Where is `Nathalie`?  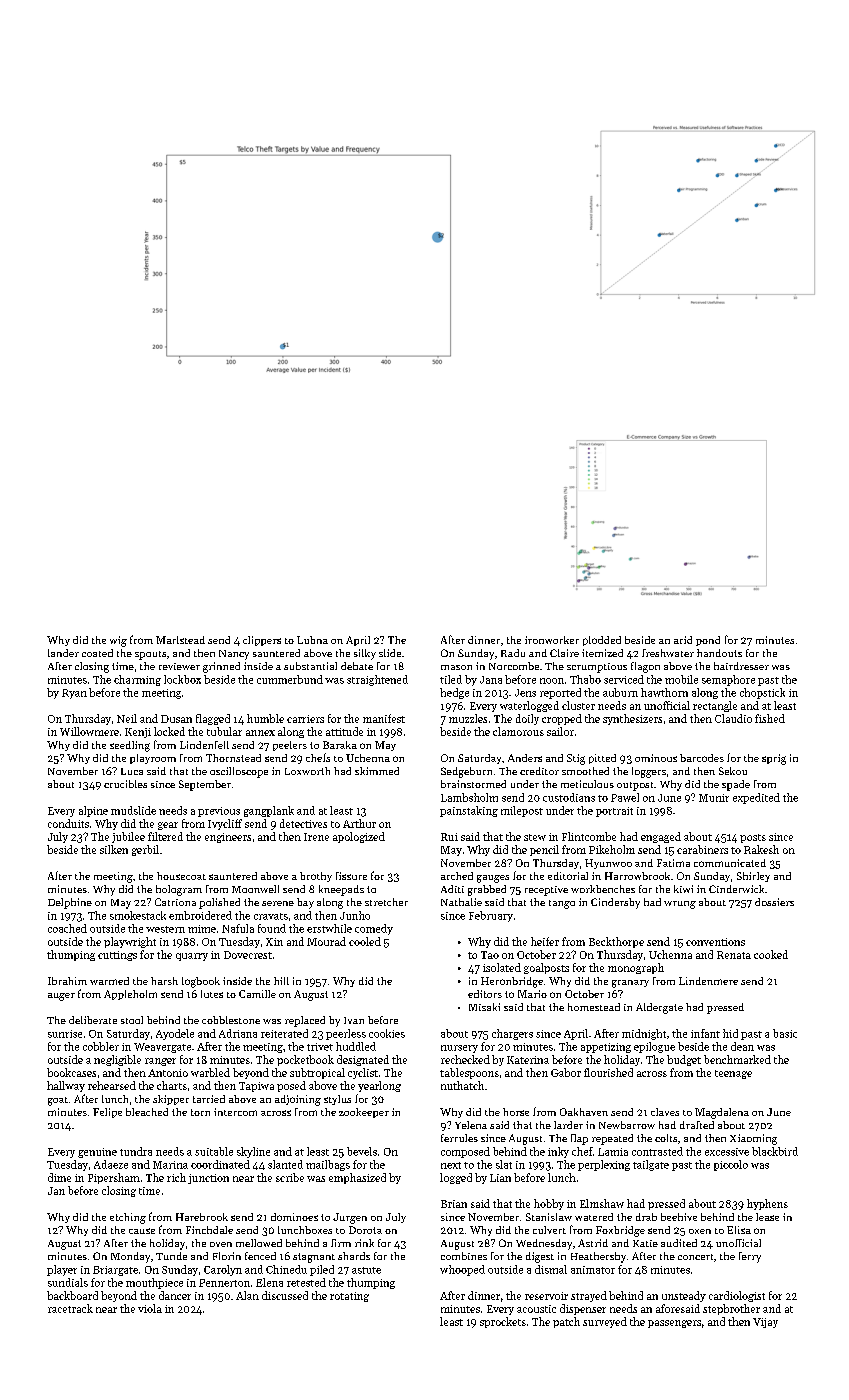 Nathalie is located at coordinates (461, 902).
